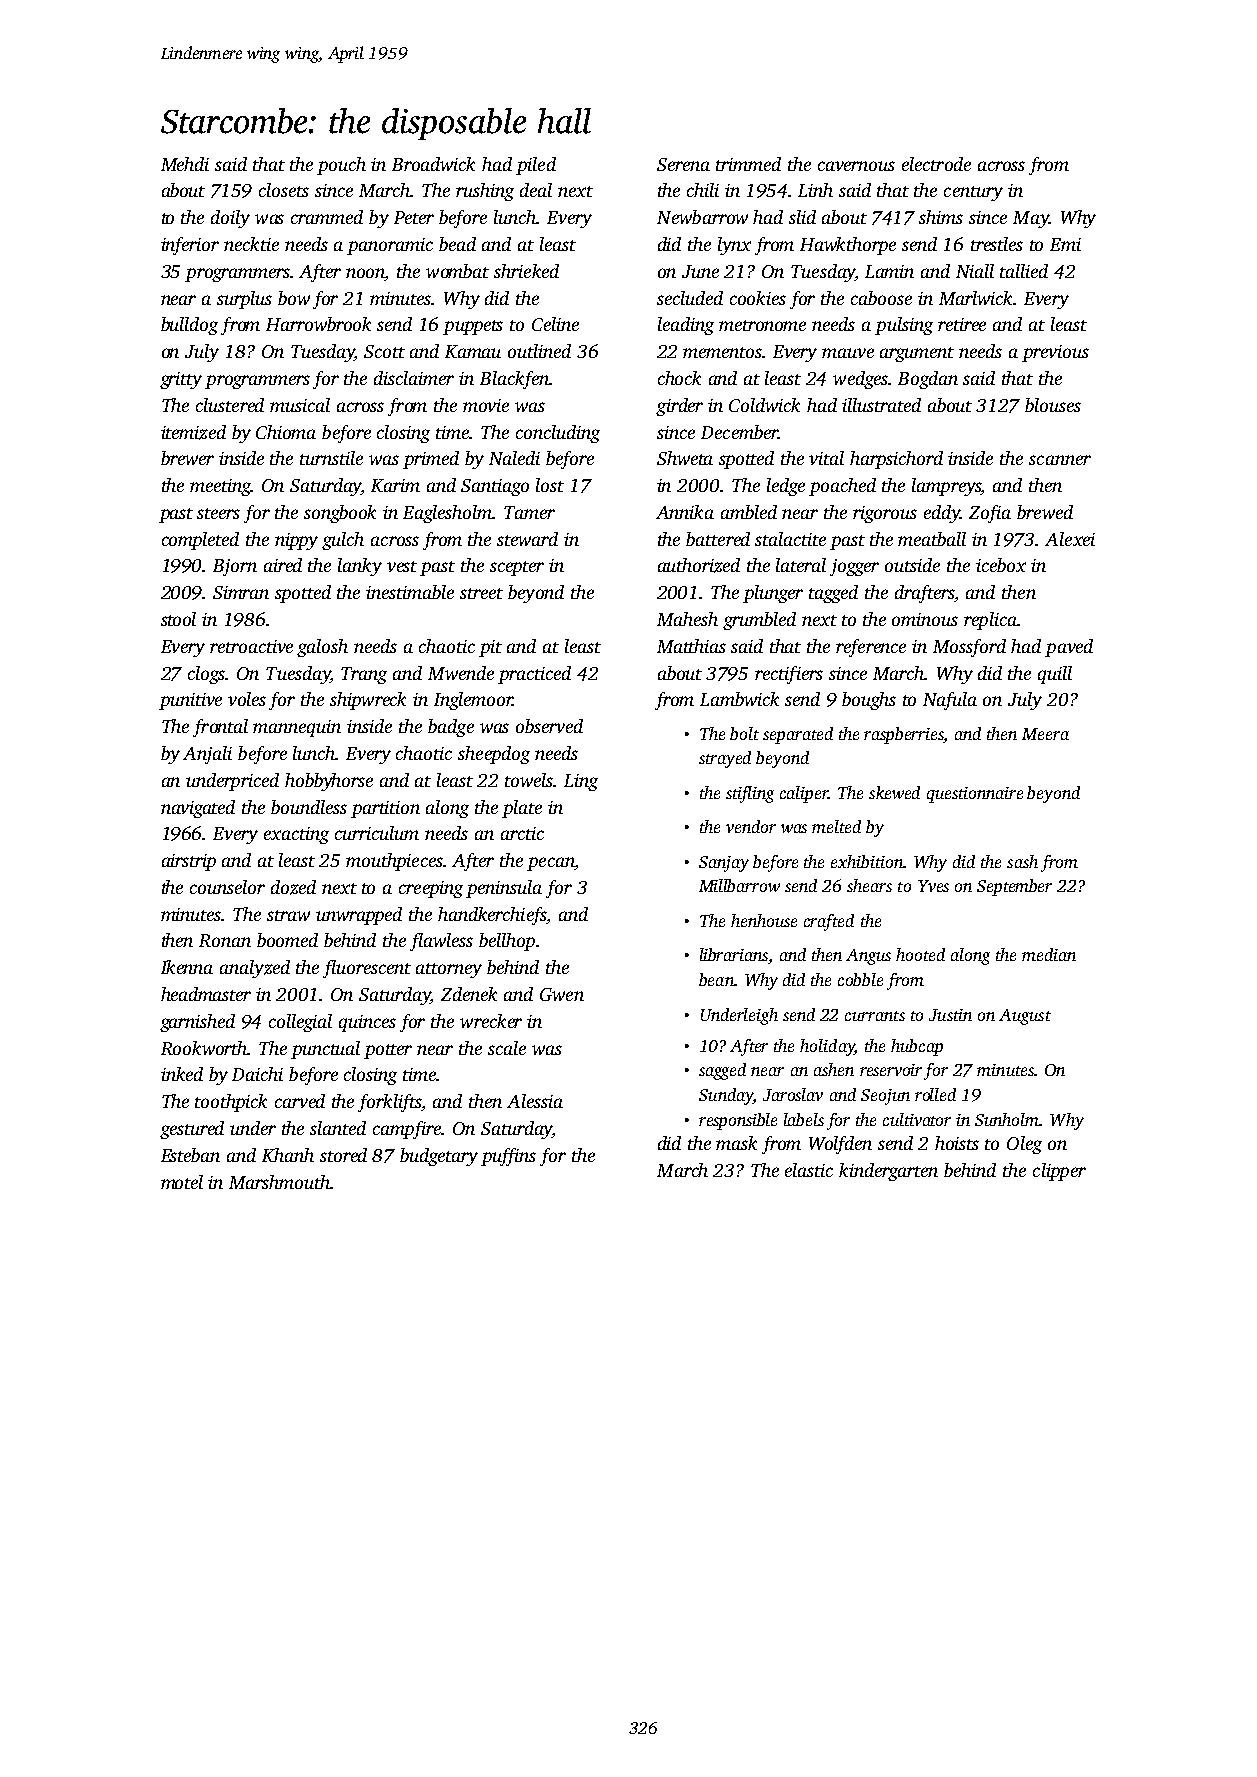 The image size is (1257, 1777). Describe the element at coordinates (534, 675) in the screenshot. I see `practiced` at that location.
